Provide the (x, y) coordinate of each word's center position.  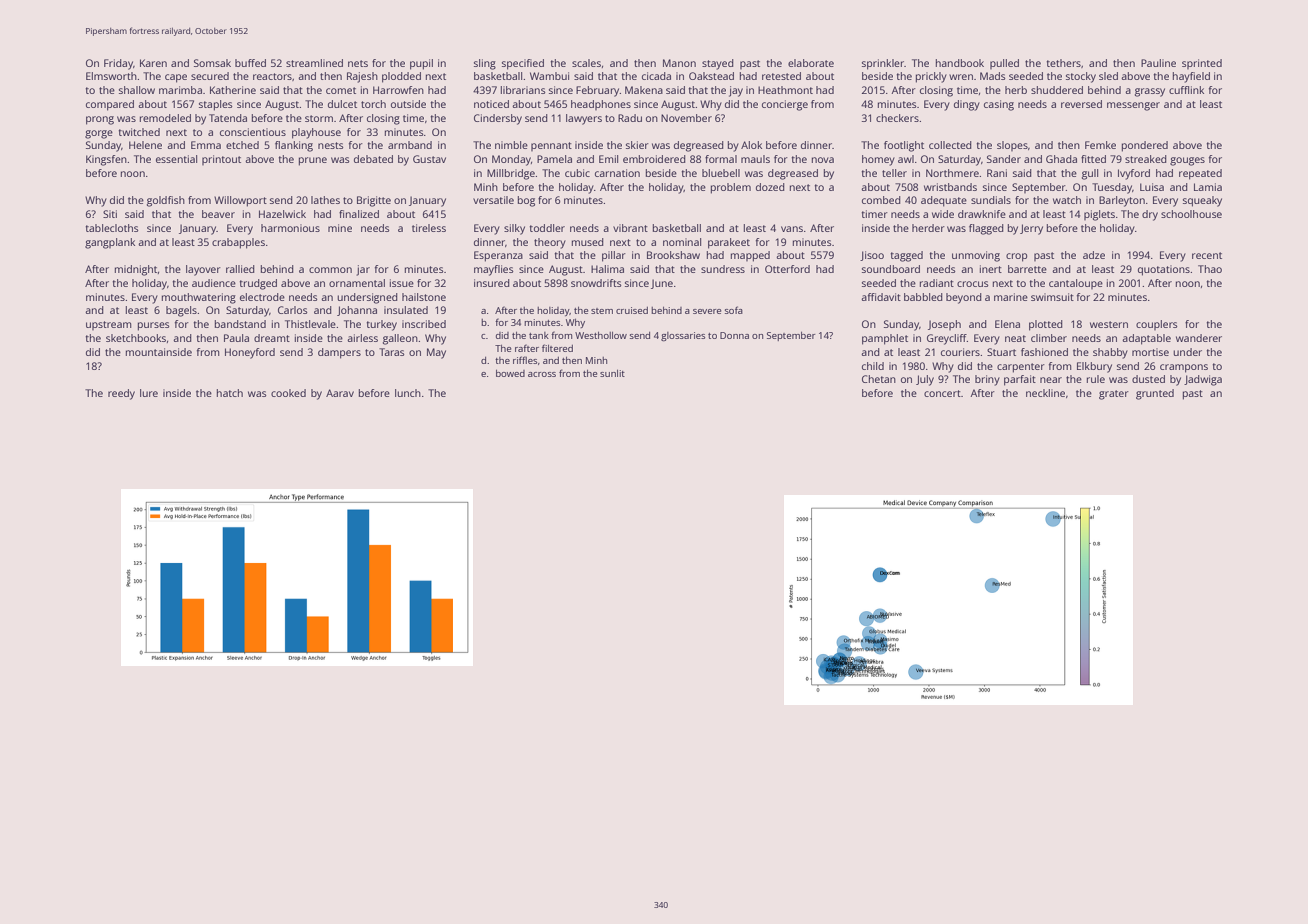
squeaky (1202, 201)
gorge (99, 134)
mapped (750, 256)
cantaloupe (1076, 284)
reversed (1081, 104)
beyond (964, 298)
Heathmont (785, 90)
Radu (630, 118)
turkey (382, 325)
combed (881, 200)
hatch (230, 393)
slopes (1012, 146)
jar (363, 270)
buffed (250, 63)
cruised (632, 310)
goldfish (166, 201)
